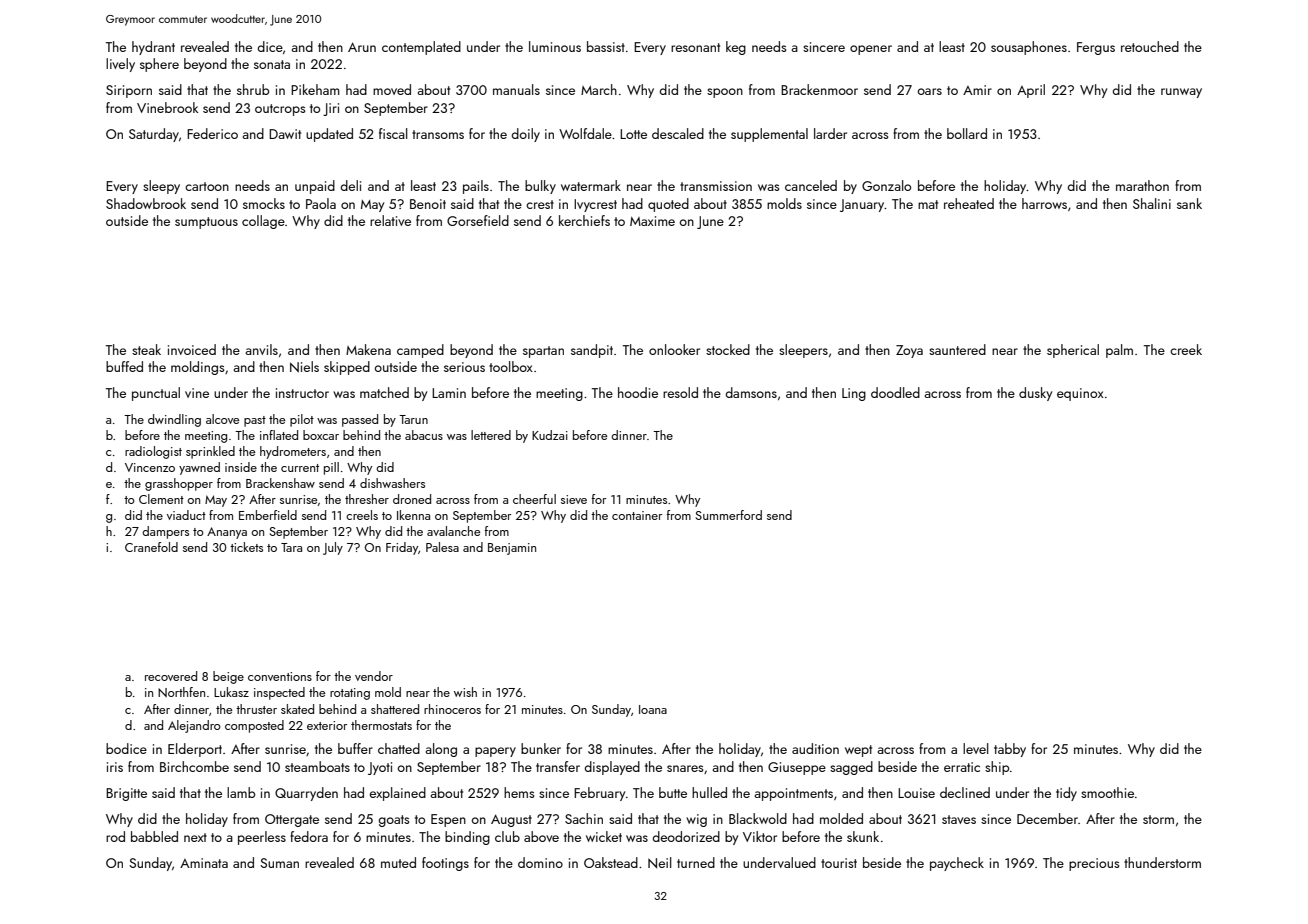  Describe the element at coordinates (204, 863) in the screenshot. I see `Aminata` at that location.
